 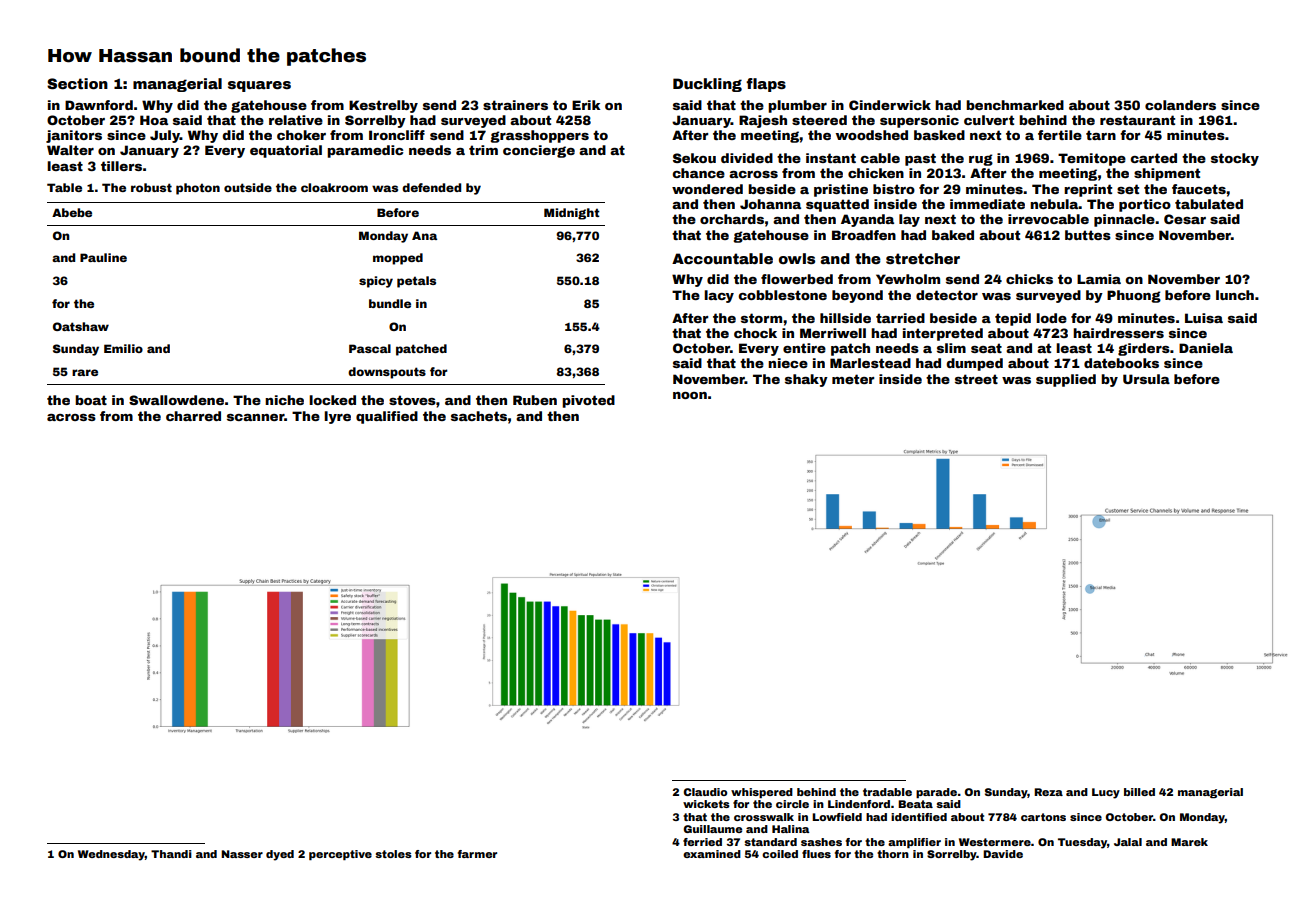 What do you see at coordinates (242, 854) in the document?
I see `Nasser` at bounding box center [242, 854].
